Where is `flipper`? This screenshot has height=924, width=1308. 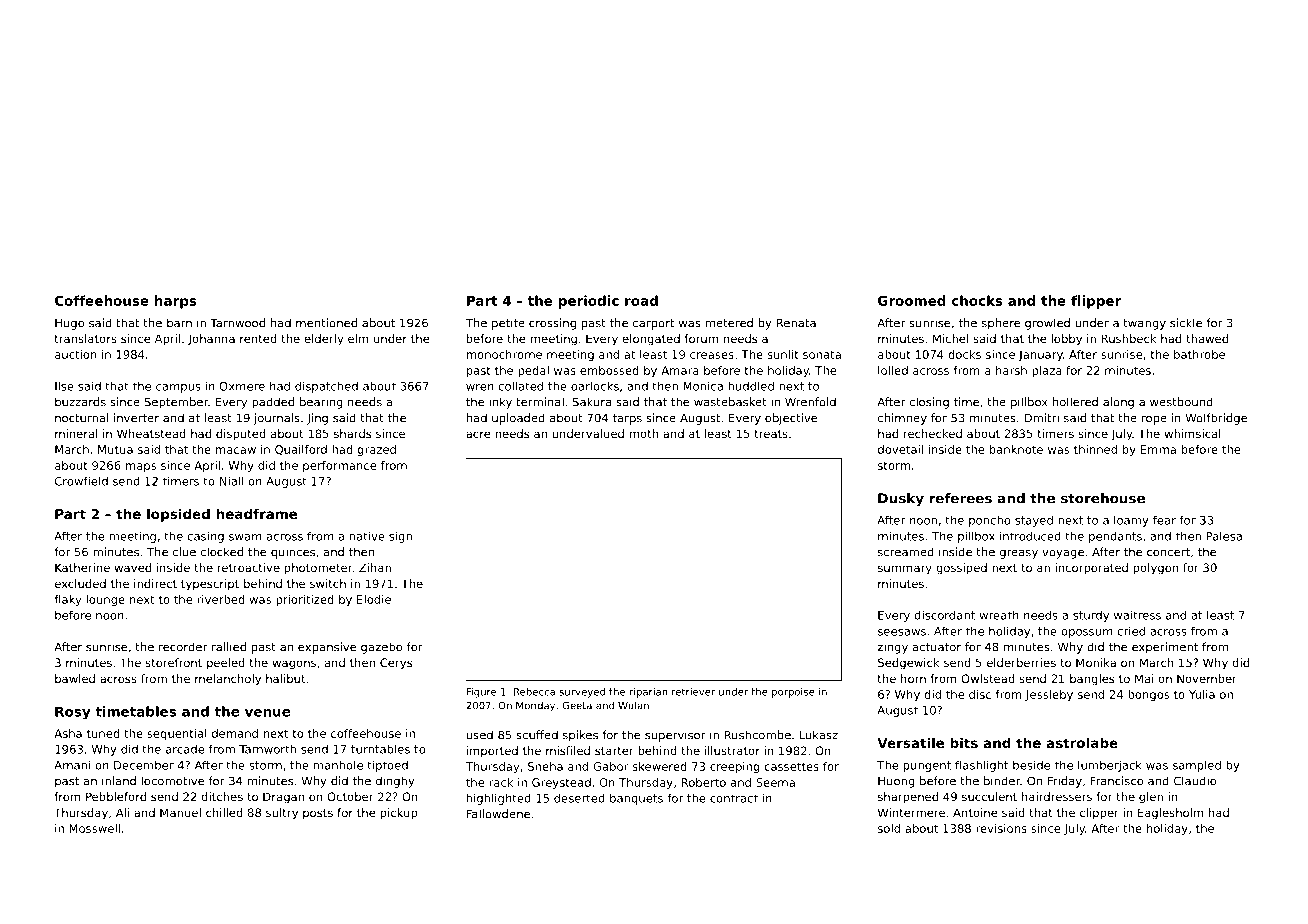 flipper is located at coordinates (1096, 302).
